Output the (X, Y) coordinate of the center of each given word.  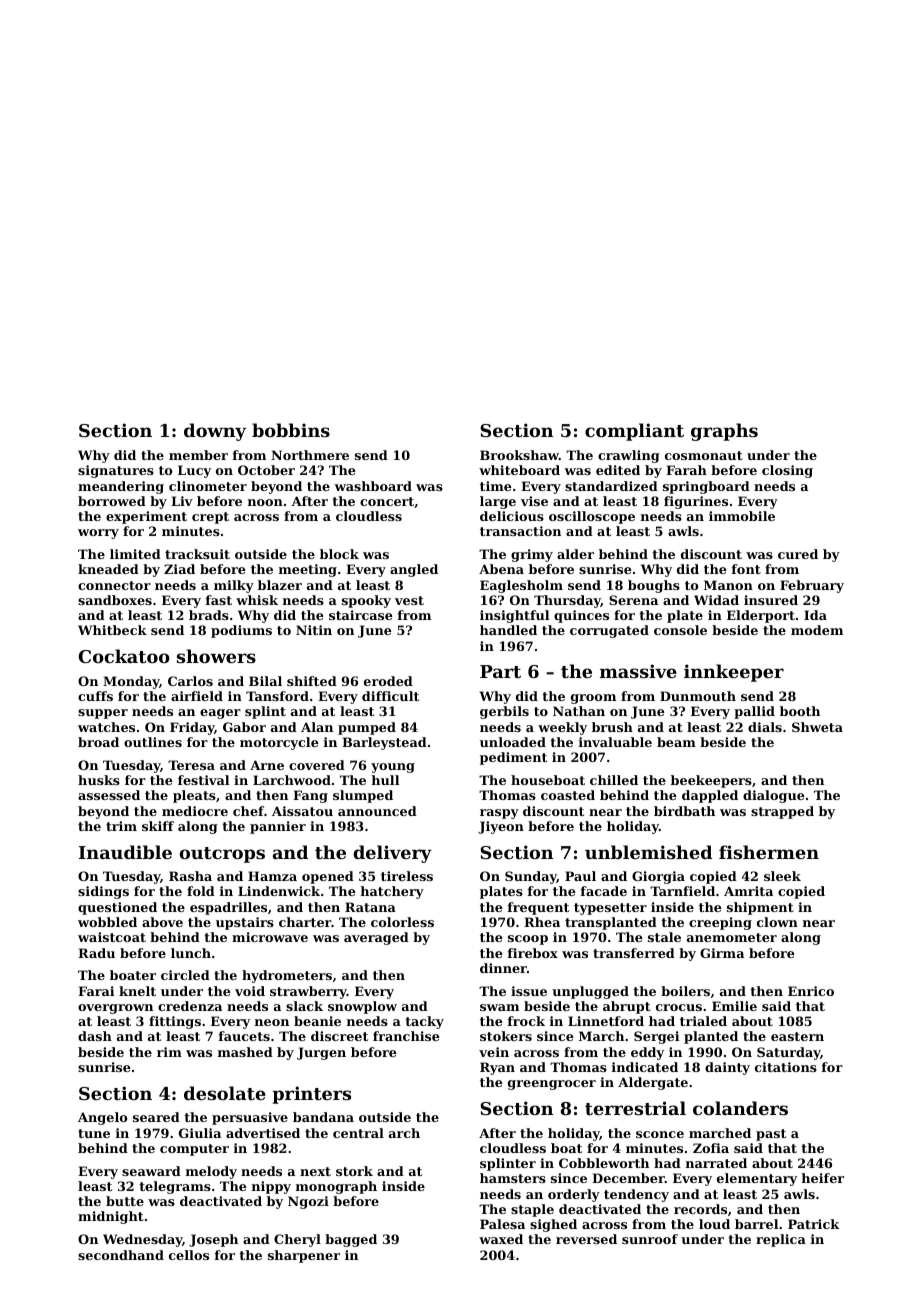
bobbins (291, 430)
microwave (270, 937)
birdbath (684, 811)
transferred (634, 953)
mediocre (195, 811)
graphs (724, 432)
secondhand (121, 1255)
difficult (390, 696)
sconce (660, 1134)
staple (532, 1210)
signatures (116, 471)
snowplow (362, 1007)
